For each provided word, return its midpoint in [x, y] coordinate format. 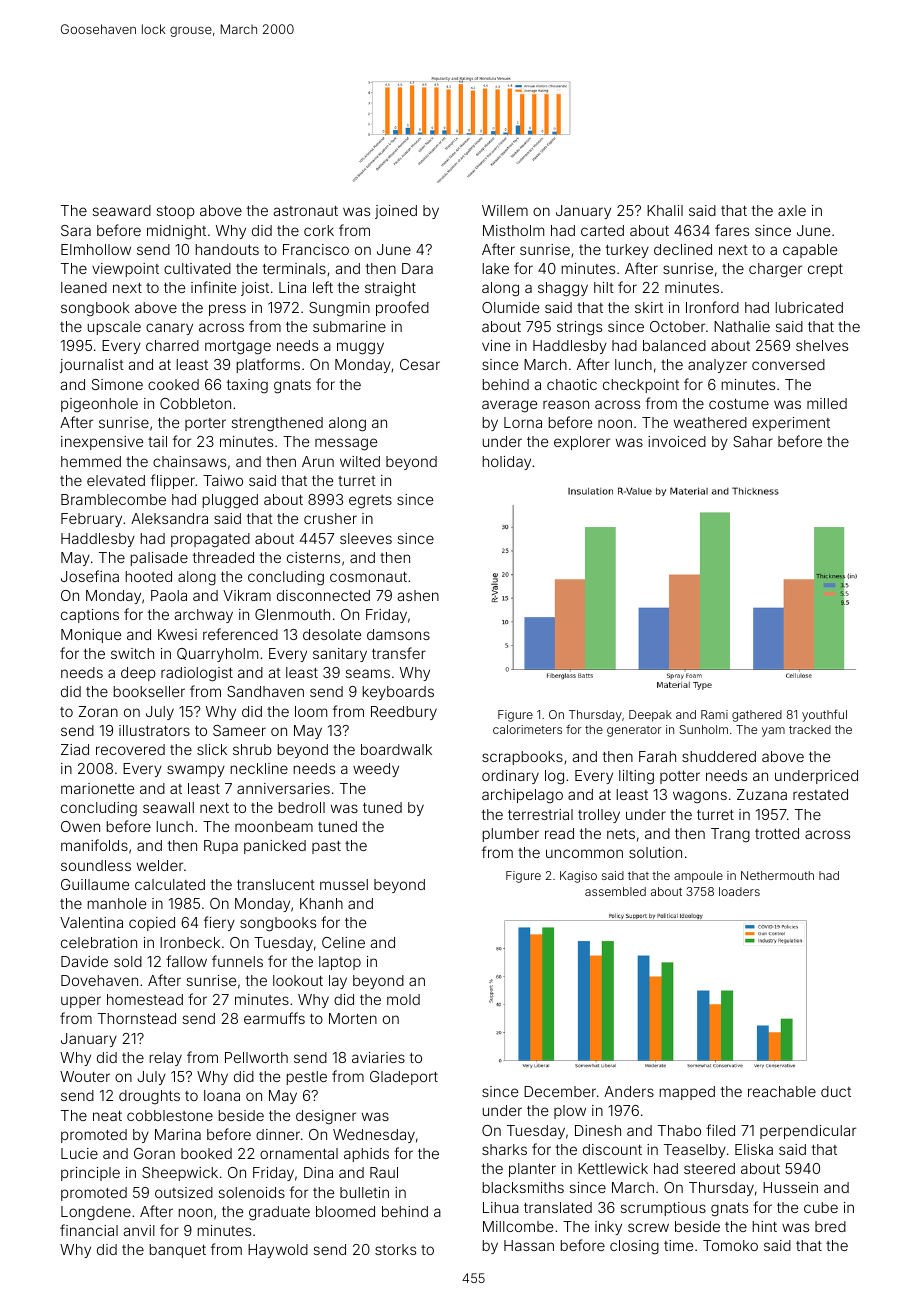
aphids [366, 1155]
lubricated [809, 307]
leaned [84, 287]
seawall [168, 807]
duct [836, 1091]
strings [579, 328]
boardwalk [396, 749]
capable [810, 251]
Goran [154, 1153]
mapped [687, 1093]
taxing [247, 386]
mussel [344, 884]
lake [496, 268]
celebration [99, 942]
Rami [714, 714]
